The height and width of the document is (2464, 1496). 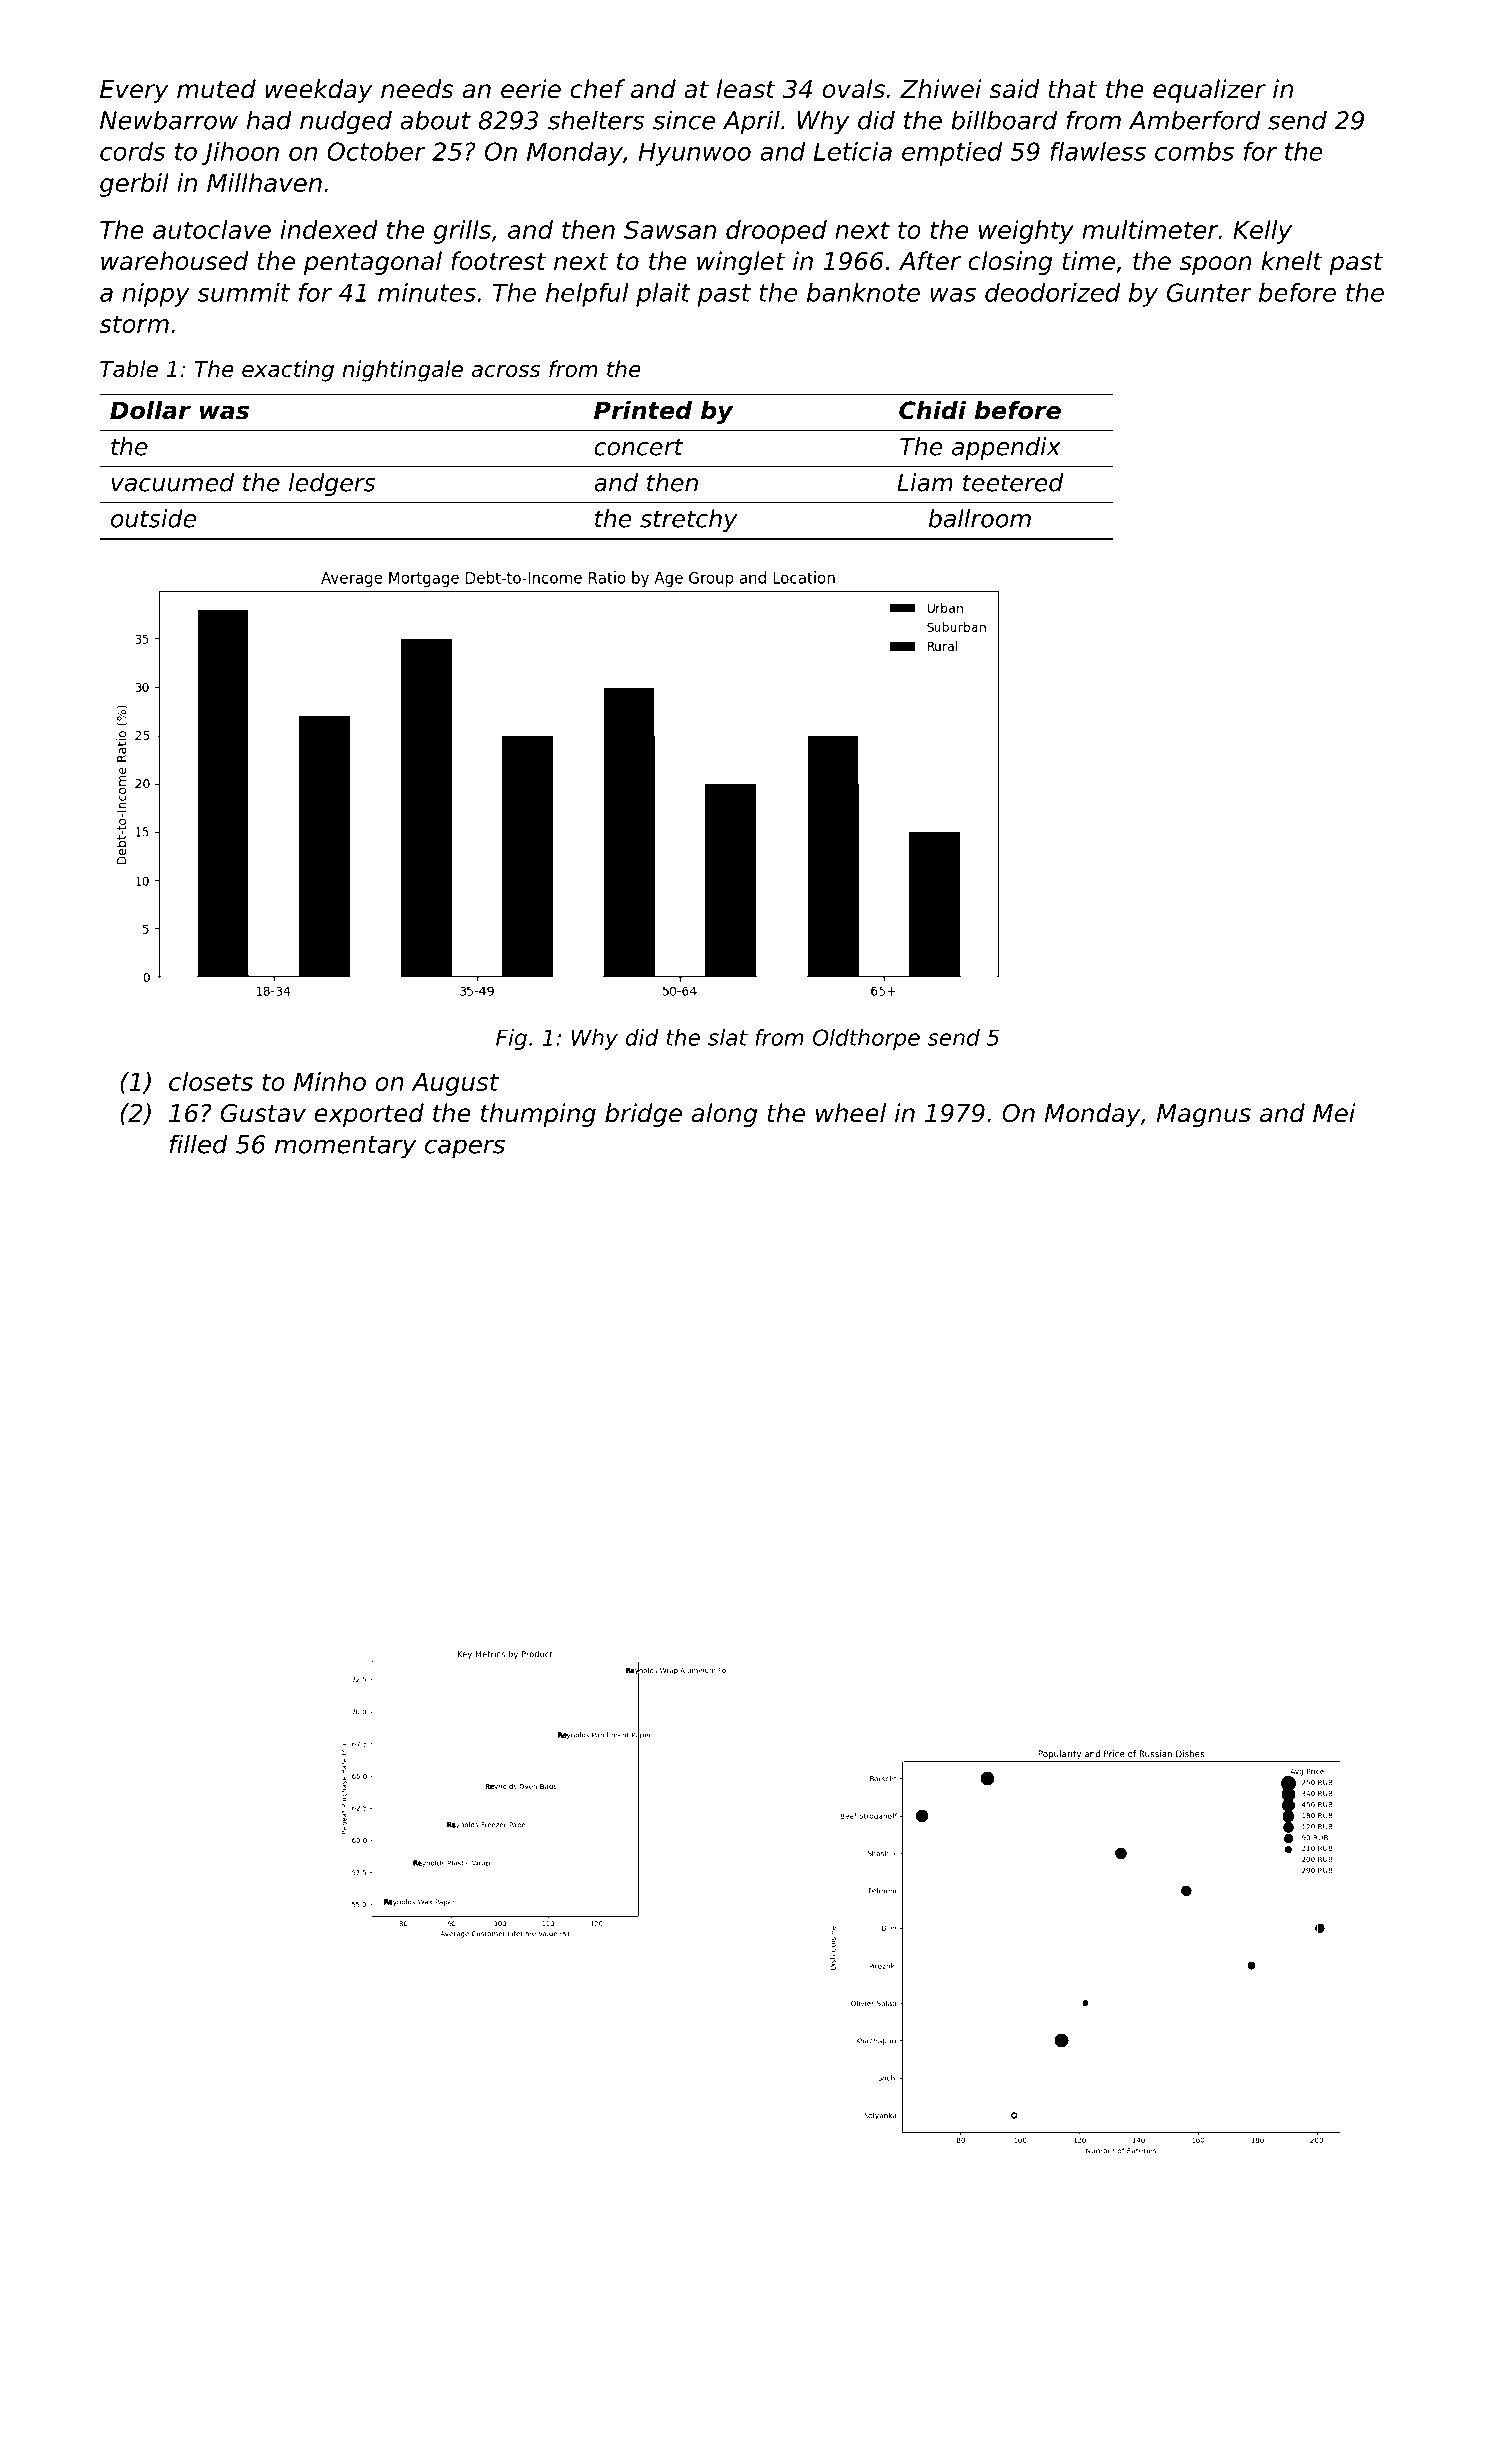 I want to click on emptied, so click(x=952, y=154).
